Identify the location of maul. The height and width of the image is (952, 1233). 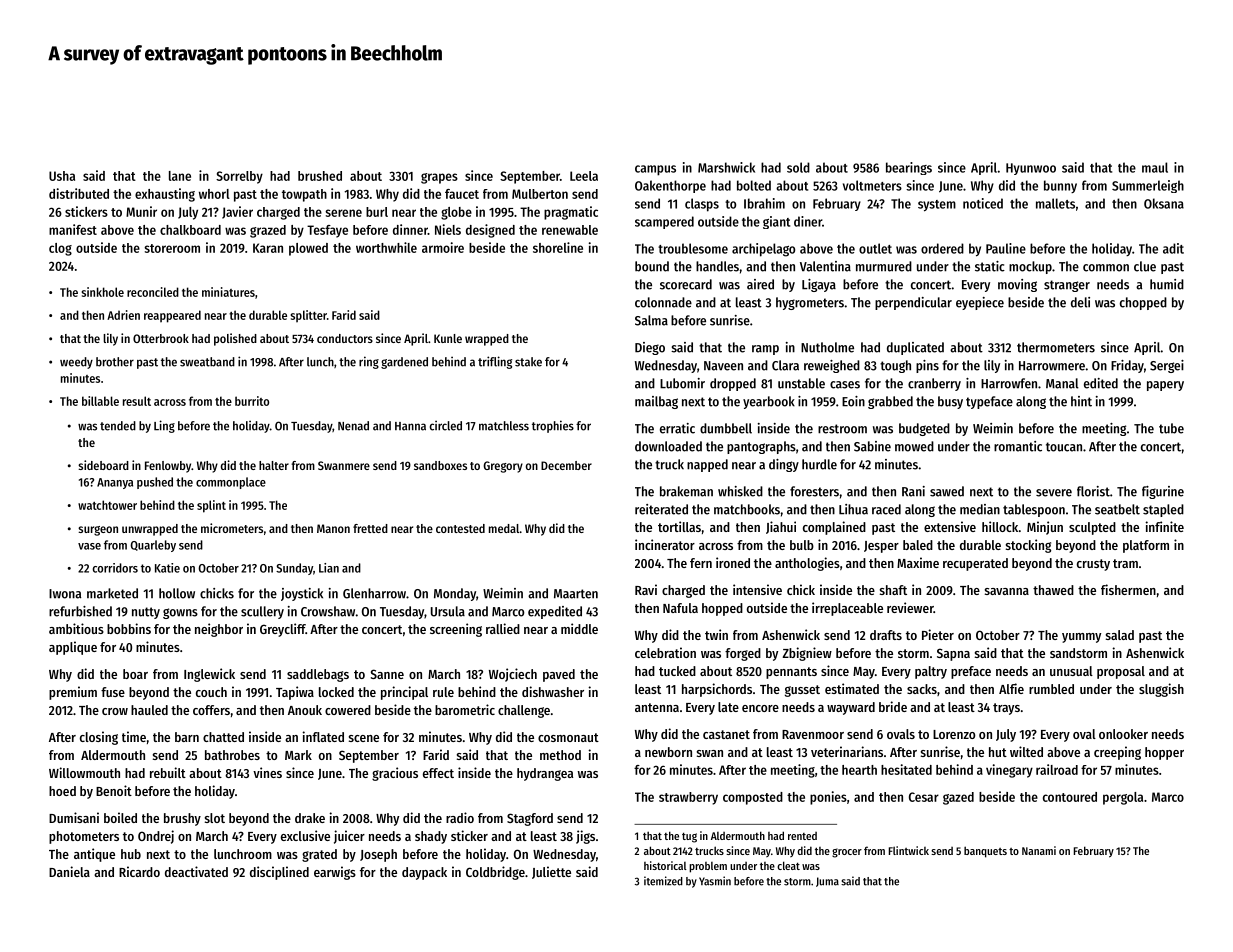
(1155, 167).
